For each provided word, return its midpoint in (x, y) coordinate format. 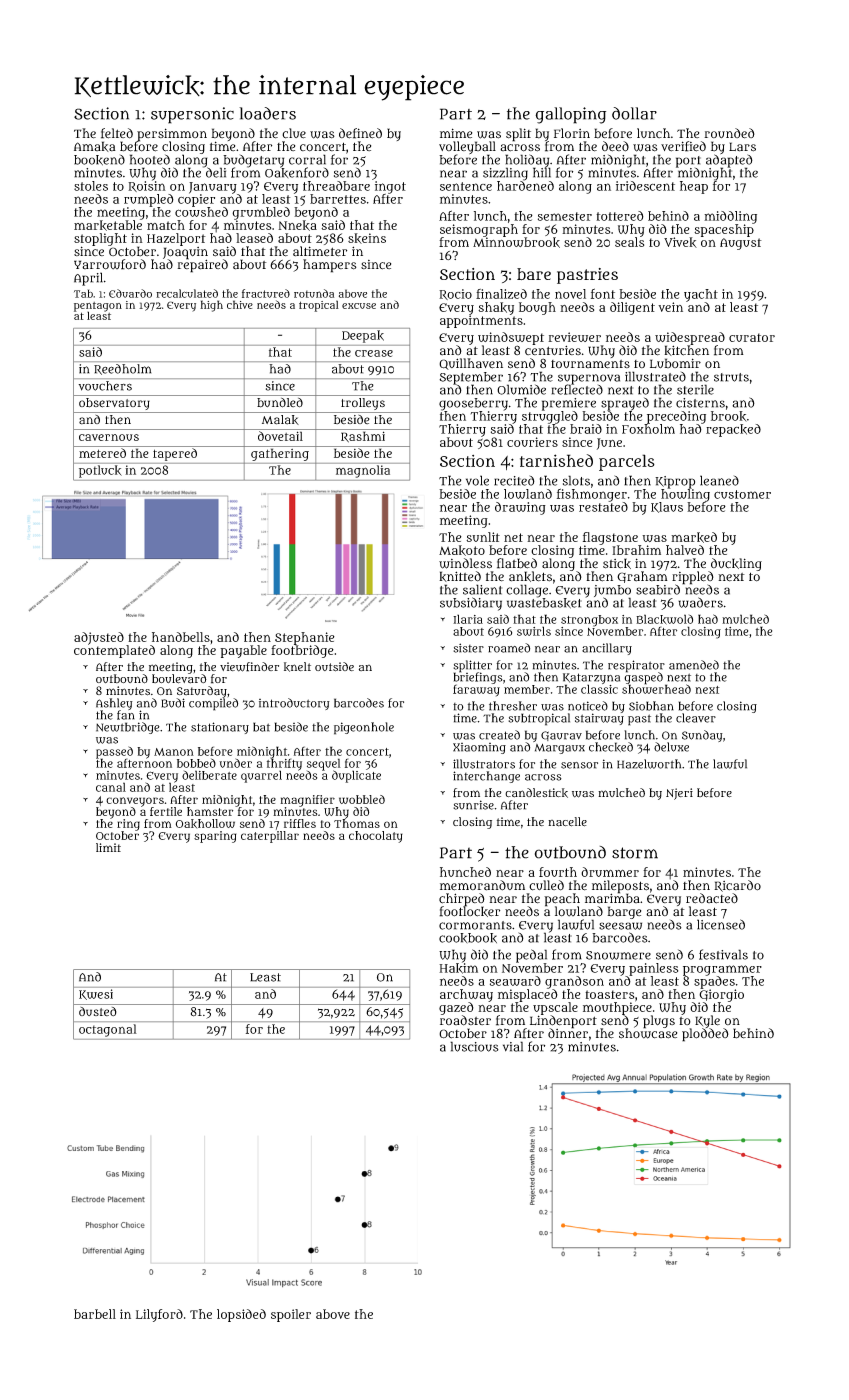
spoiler (291, 1315)
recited (514, 480)
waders (700, 602)
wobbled (362, 799)
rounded (729, 133)
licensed (721, 924)
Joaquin (185, 253)
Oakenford (297, 172)
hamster (210, 811)
